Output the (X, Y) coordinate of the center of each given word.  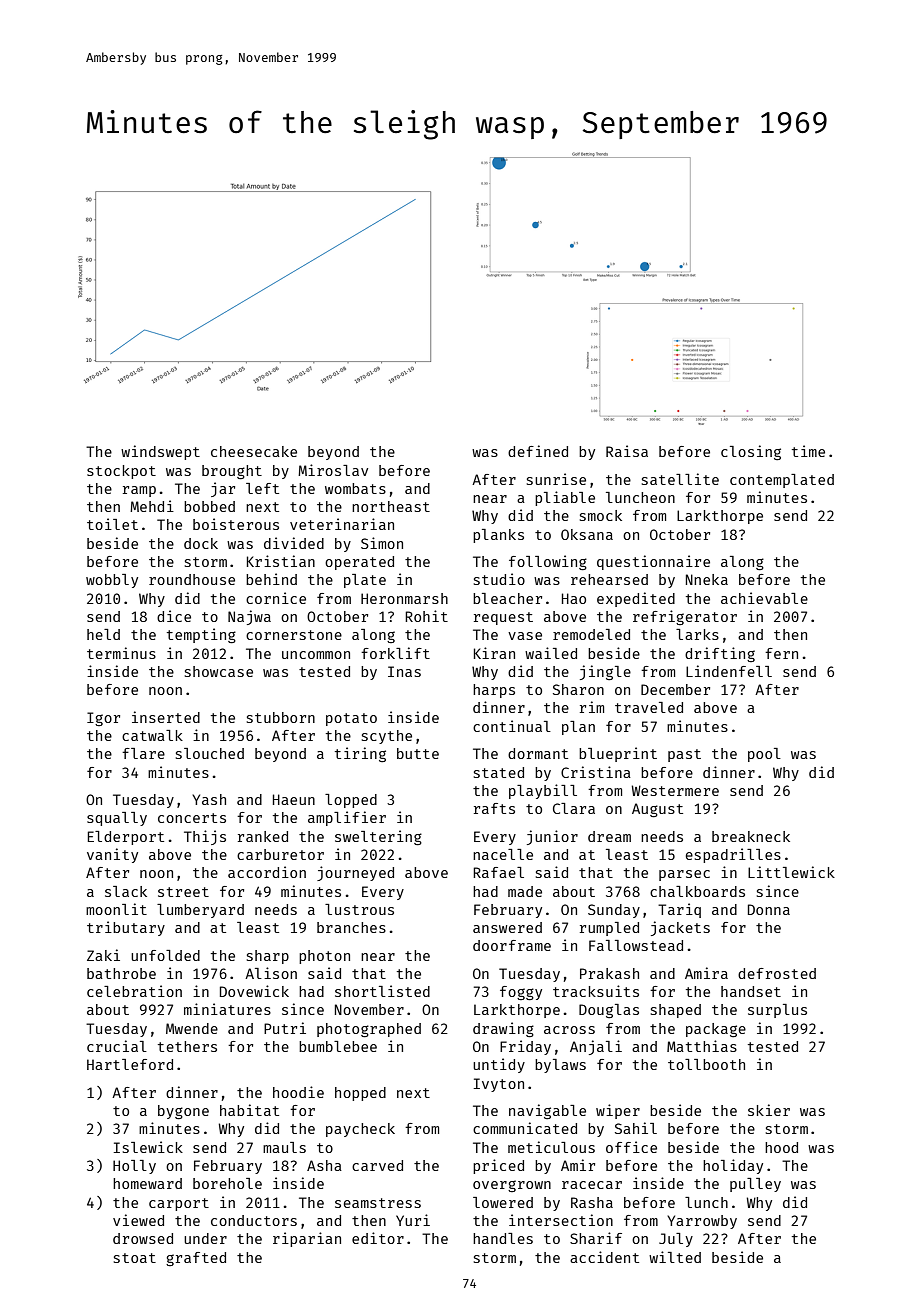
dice (174, 616)
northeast (391, 506)
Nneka (707, 579)
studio (499, 579)
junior (552, 837)
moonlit (116, 909)
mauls (284, 1147)
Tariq (679, 910)
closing (751, 452)
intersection (561, 1220)
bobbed (209, 506)
